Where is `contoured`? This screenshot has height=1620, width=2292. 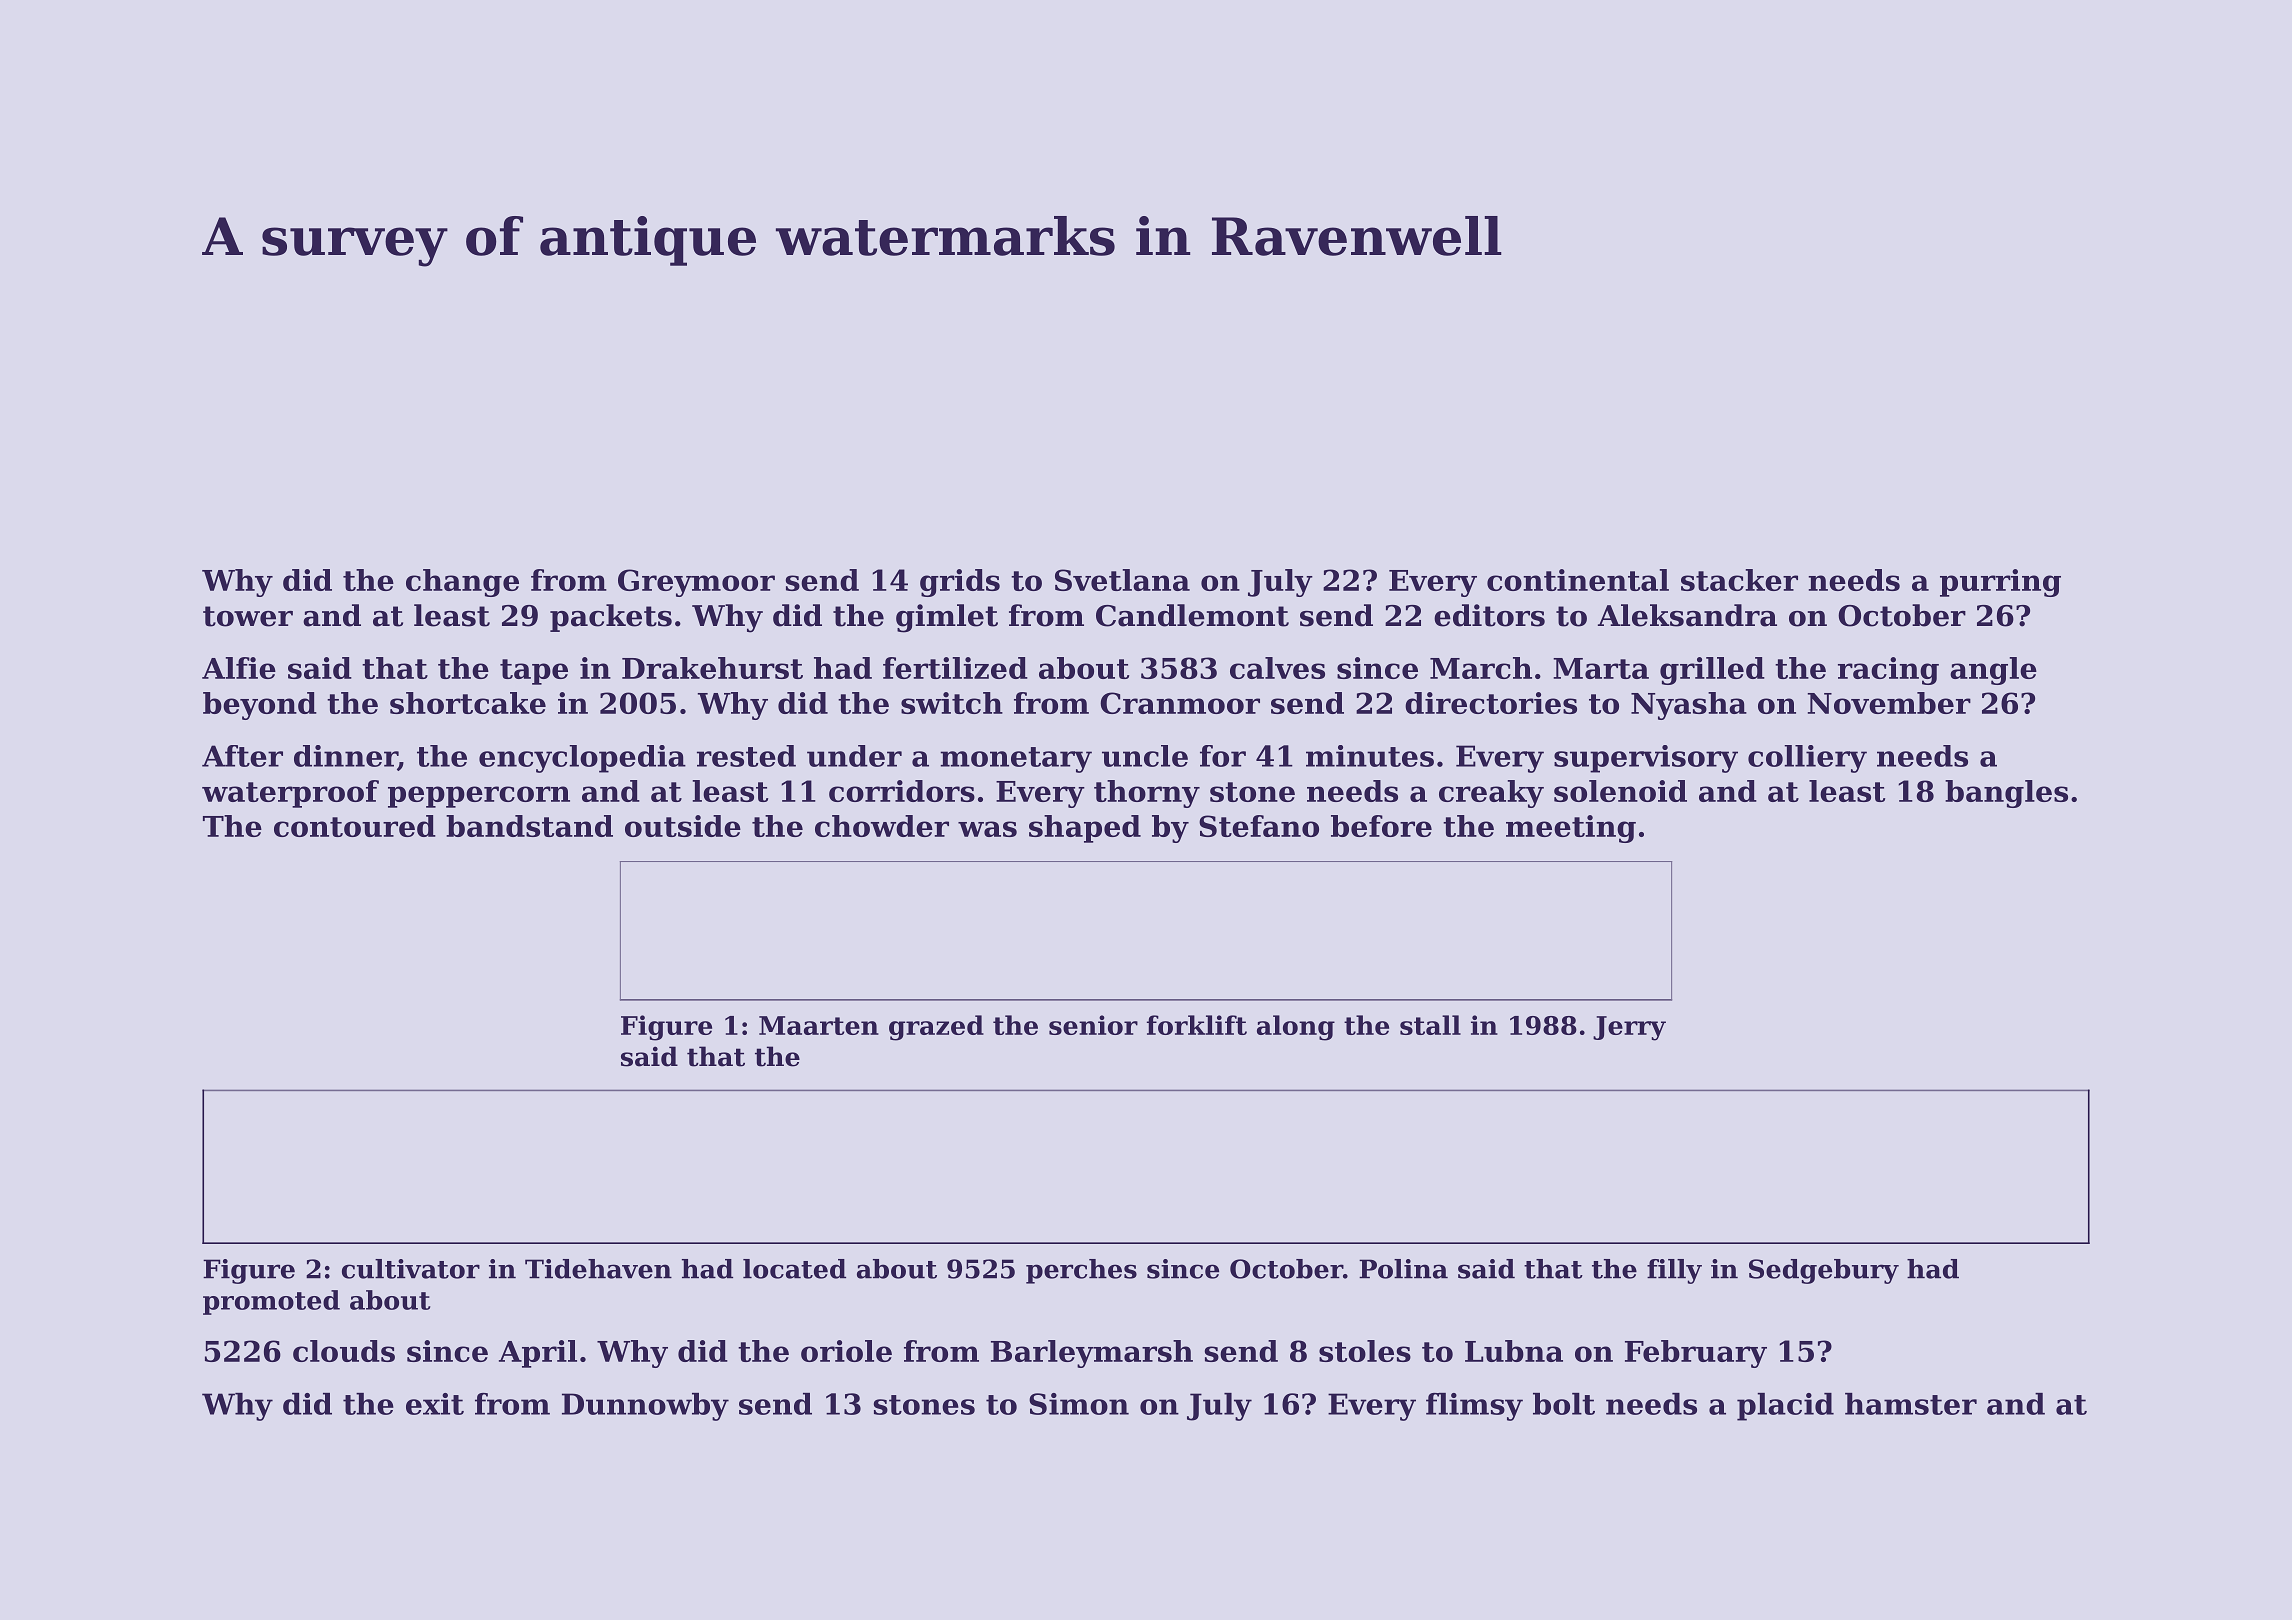 contoured is located at coordinates (355, 826).
